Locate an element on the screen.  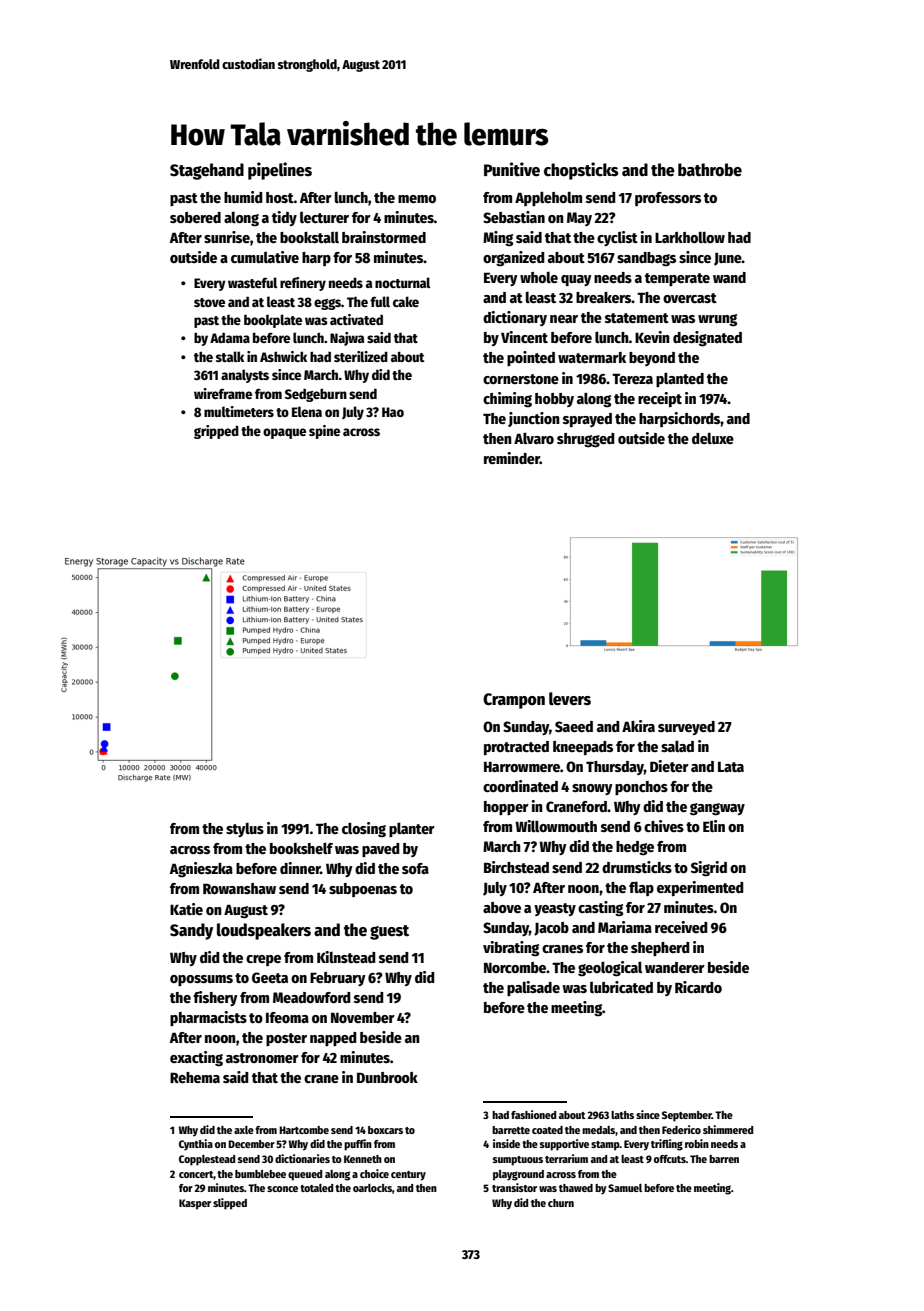
cyclist is located at coordinates (617, 238).
